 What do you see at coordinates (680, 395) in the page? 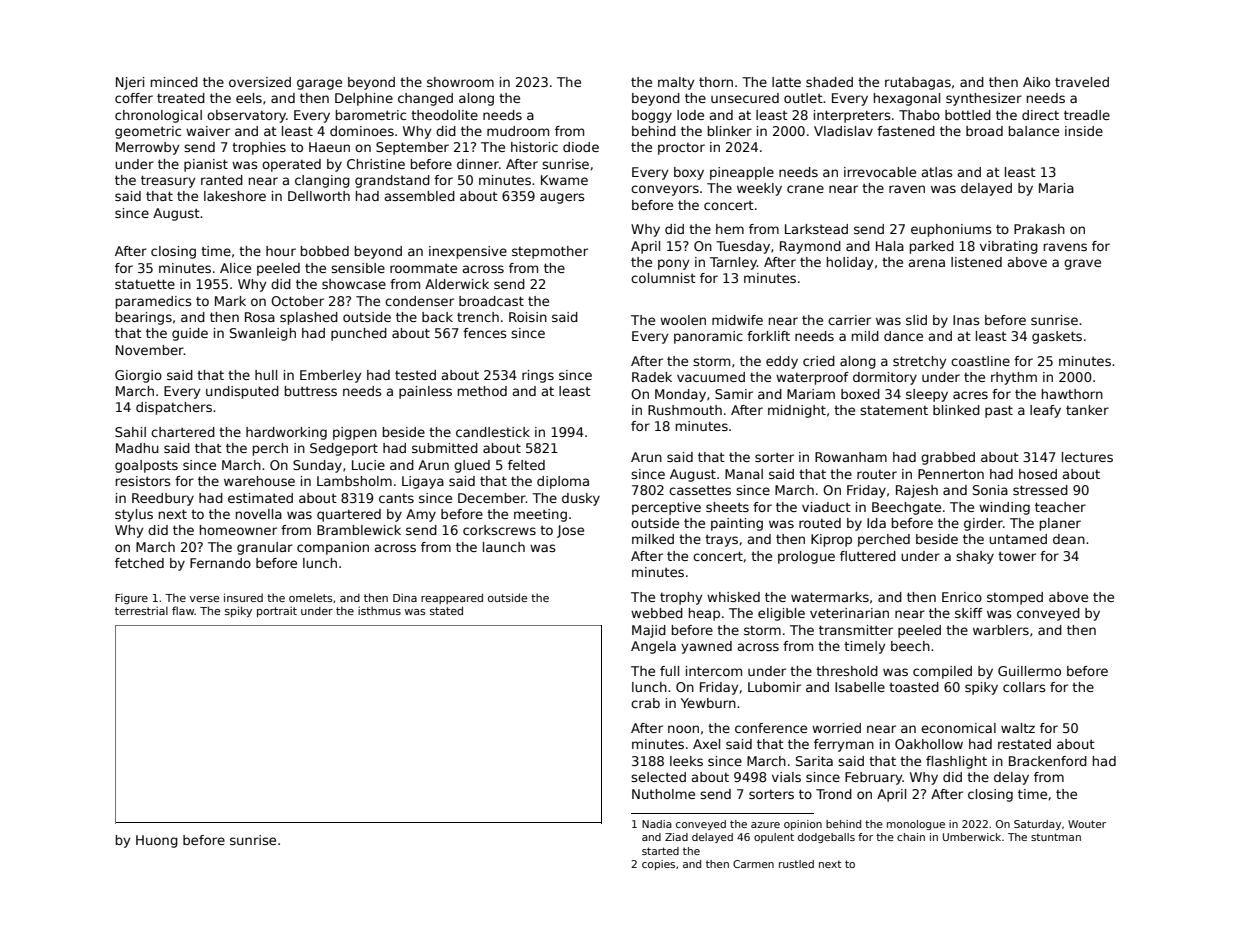
I see `Monday` at bounding box center [680, 395].
